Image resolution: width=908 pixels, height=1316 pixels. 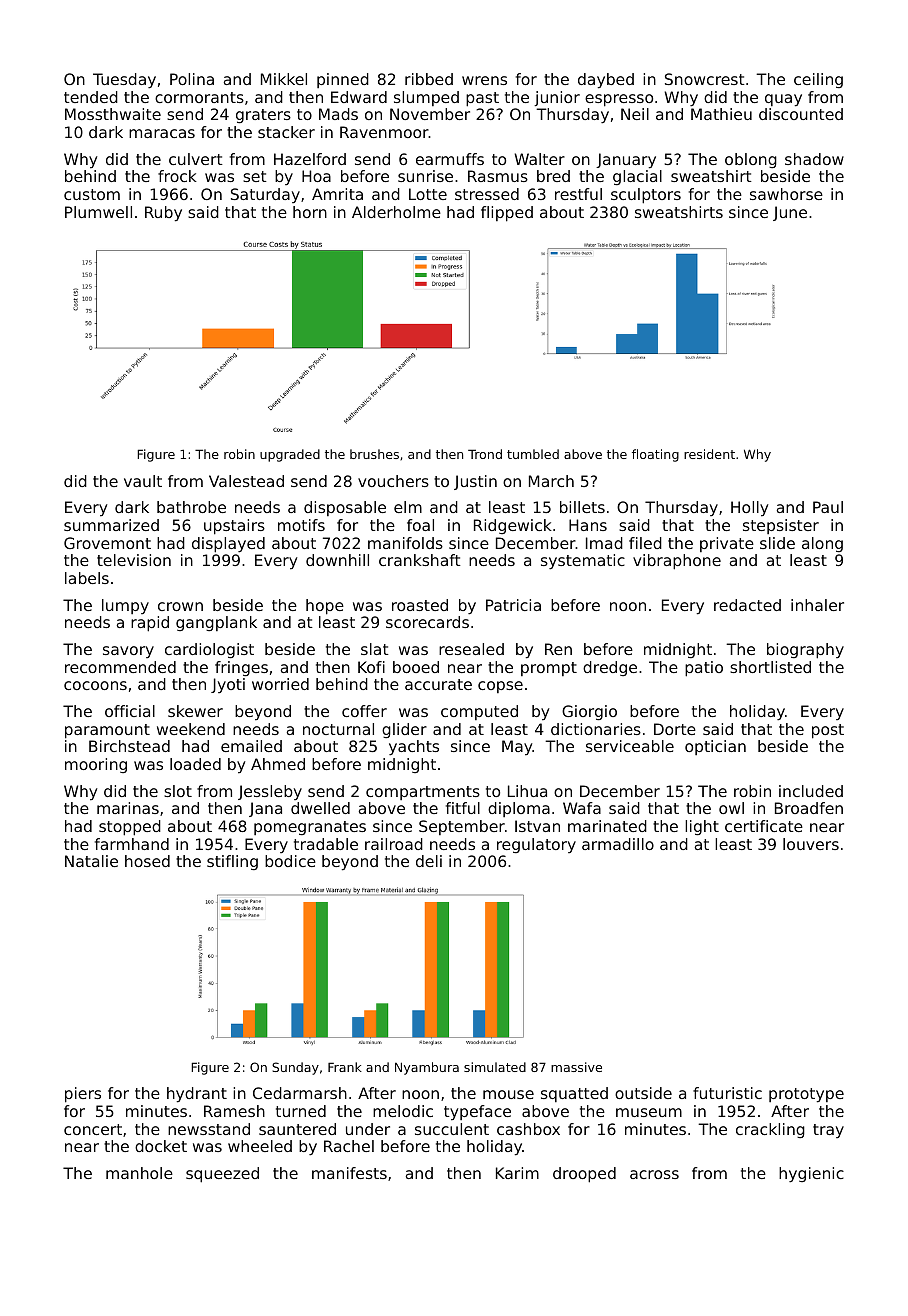 I want to click on squeezed, so click(x=222, y=1175).
